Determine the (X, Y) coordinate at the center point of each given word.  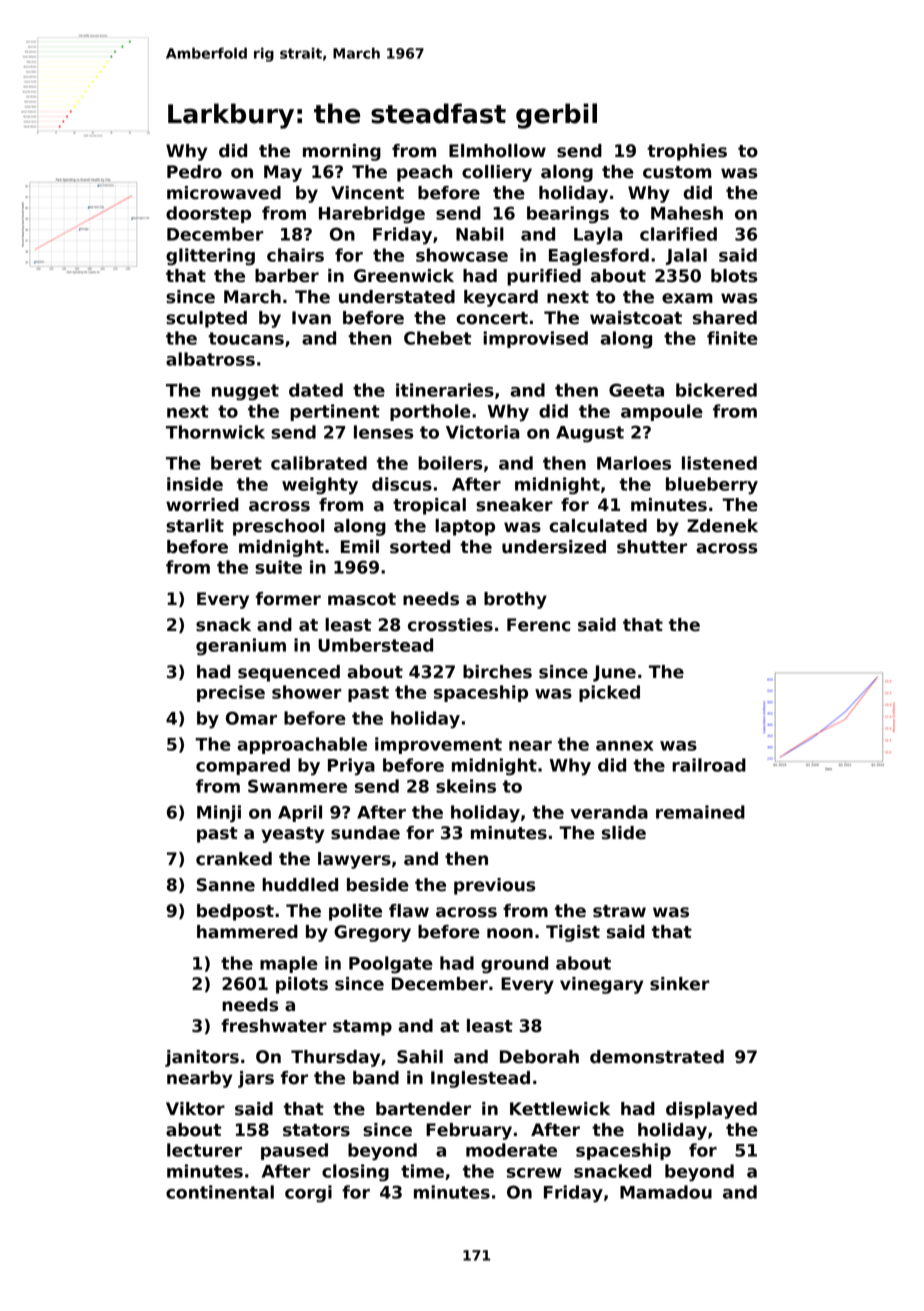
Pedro (194, 172)
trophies (687, 152)
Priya (351, 767)
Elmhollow (497, 151)
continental (220, 1192)
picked (609, 693)
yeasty (293, 835)
